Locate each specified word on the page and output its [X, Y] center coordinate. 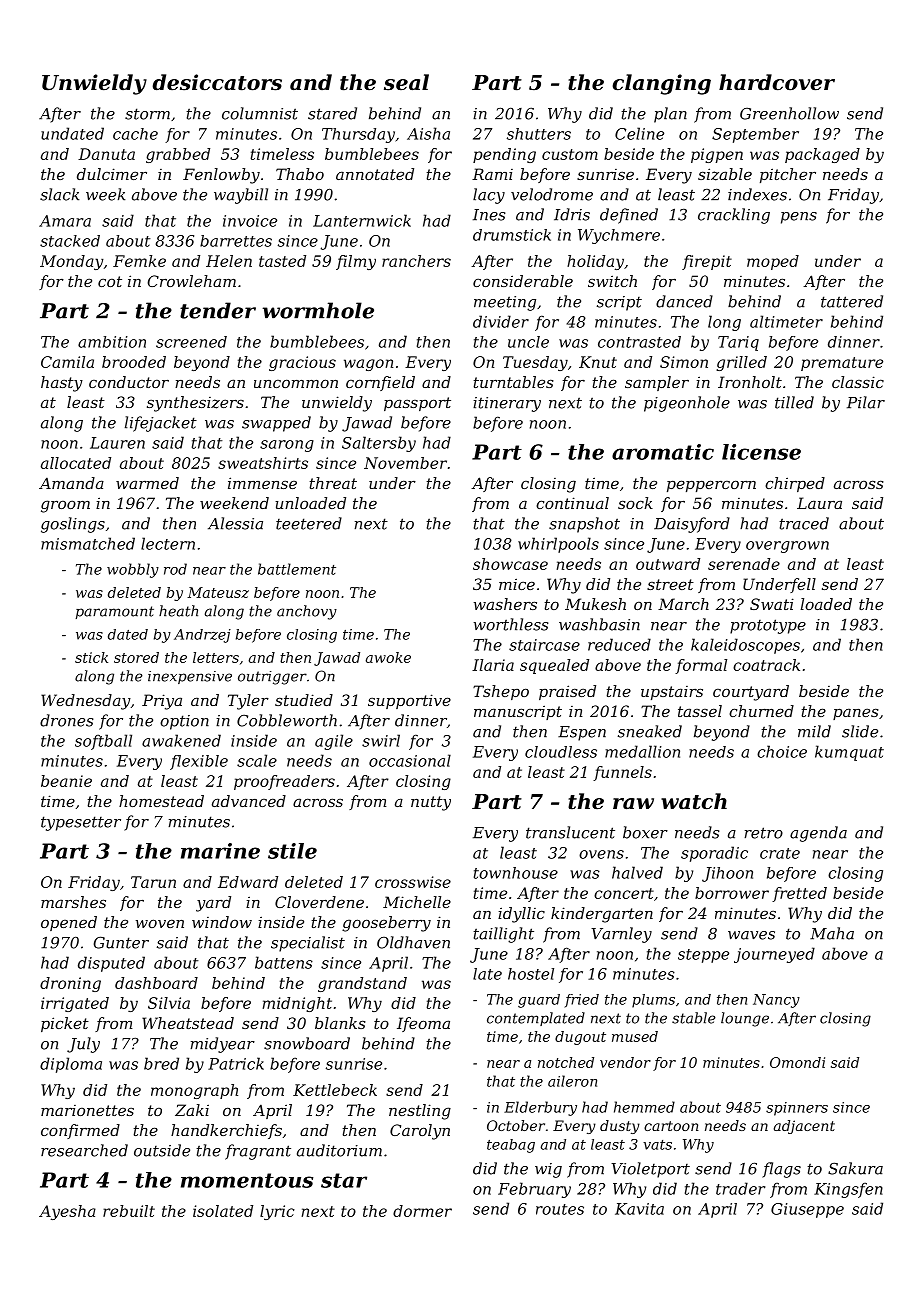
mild [814, 731]
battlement [297, 569]
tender [218, 310]
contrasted [639, 342]
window [222, 922]
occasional [410, 760]
